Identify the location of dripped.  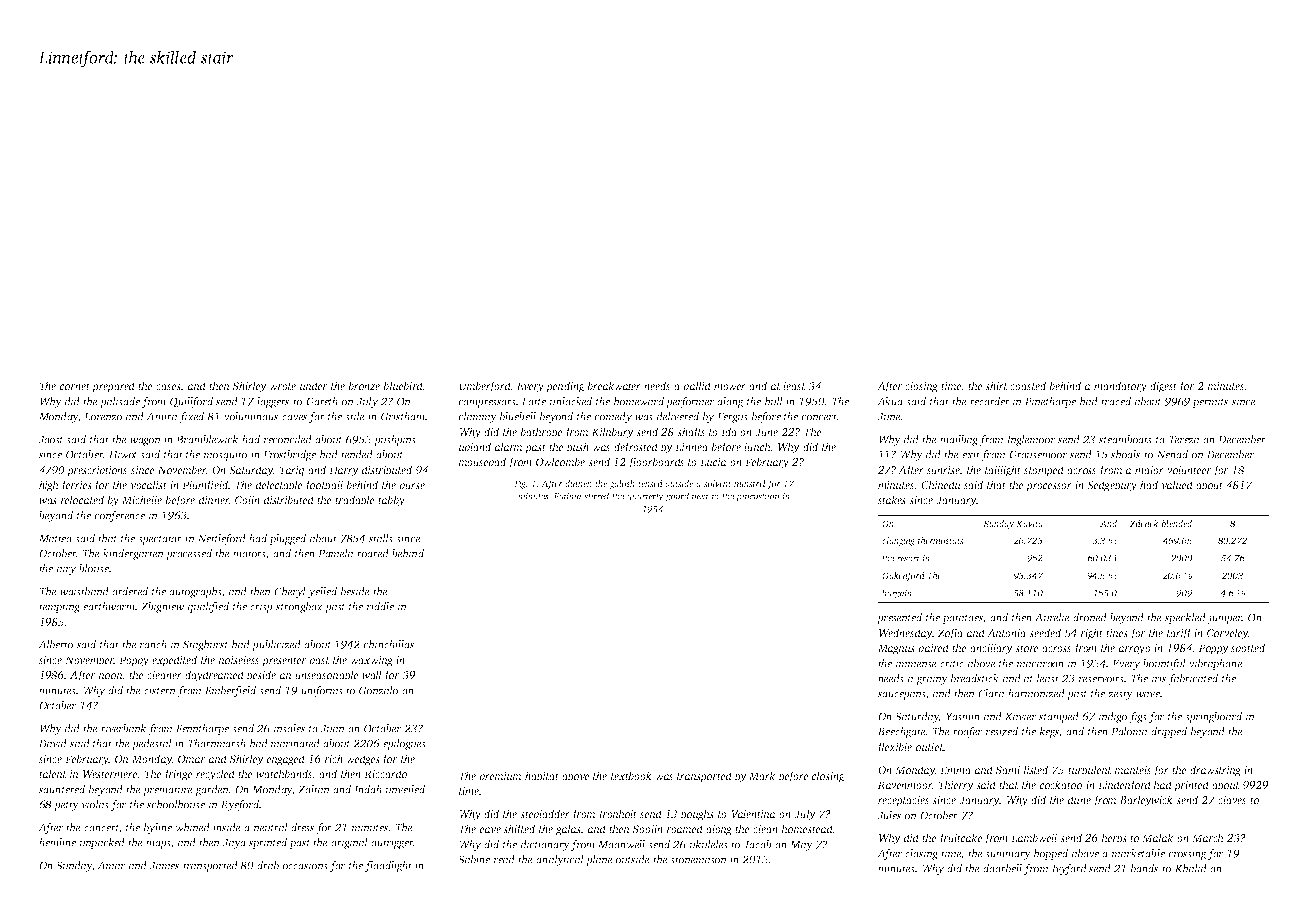
(1169, 732).
